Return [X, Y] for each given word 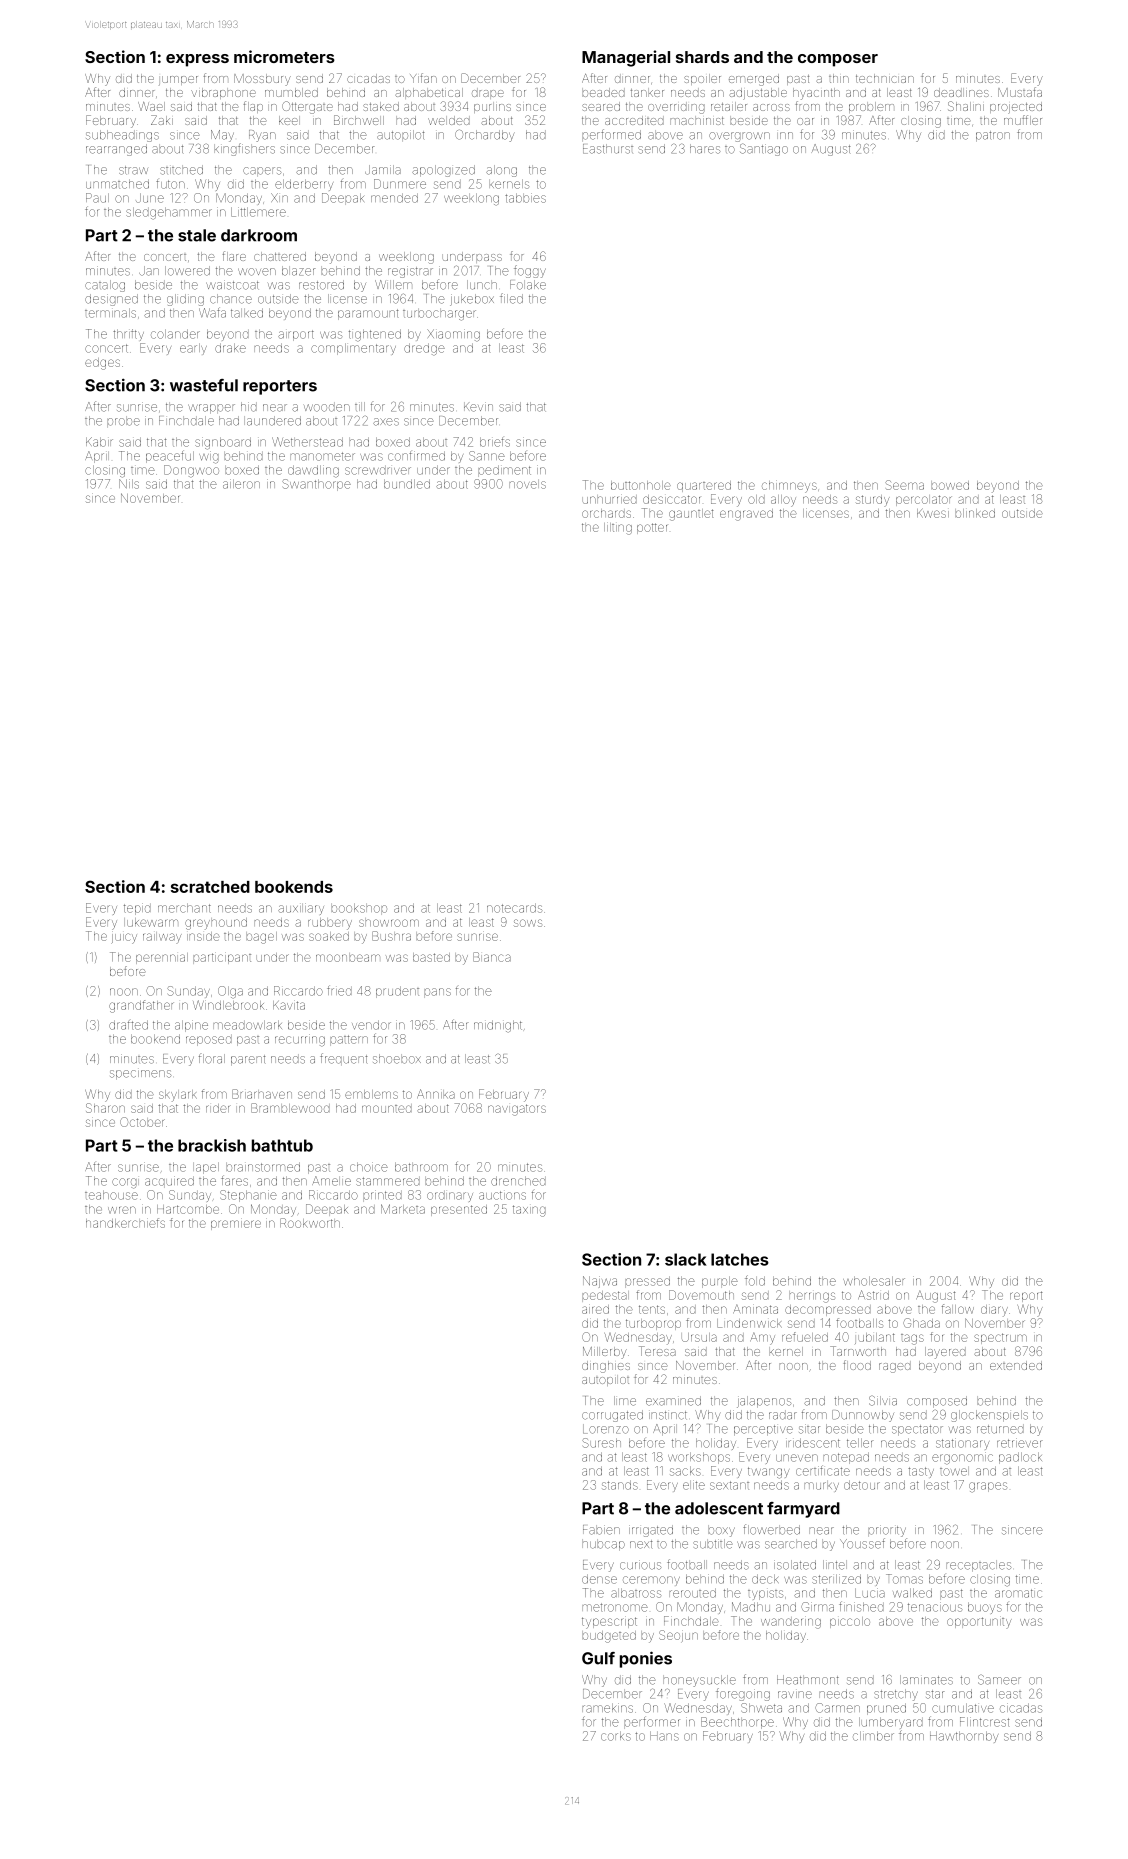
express [197, 60]
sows [528, 923]
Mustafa [1020, 92]
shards [702, 57]
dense [599, 1579]
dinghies [606, 1367]
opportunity [979, 1623]
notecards [514, 908]
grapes [988, 1487]
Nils [129, 484]
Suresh [601, 1443]
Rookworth [310, 1223]
